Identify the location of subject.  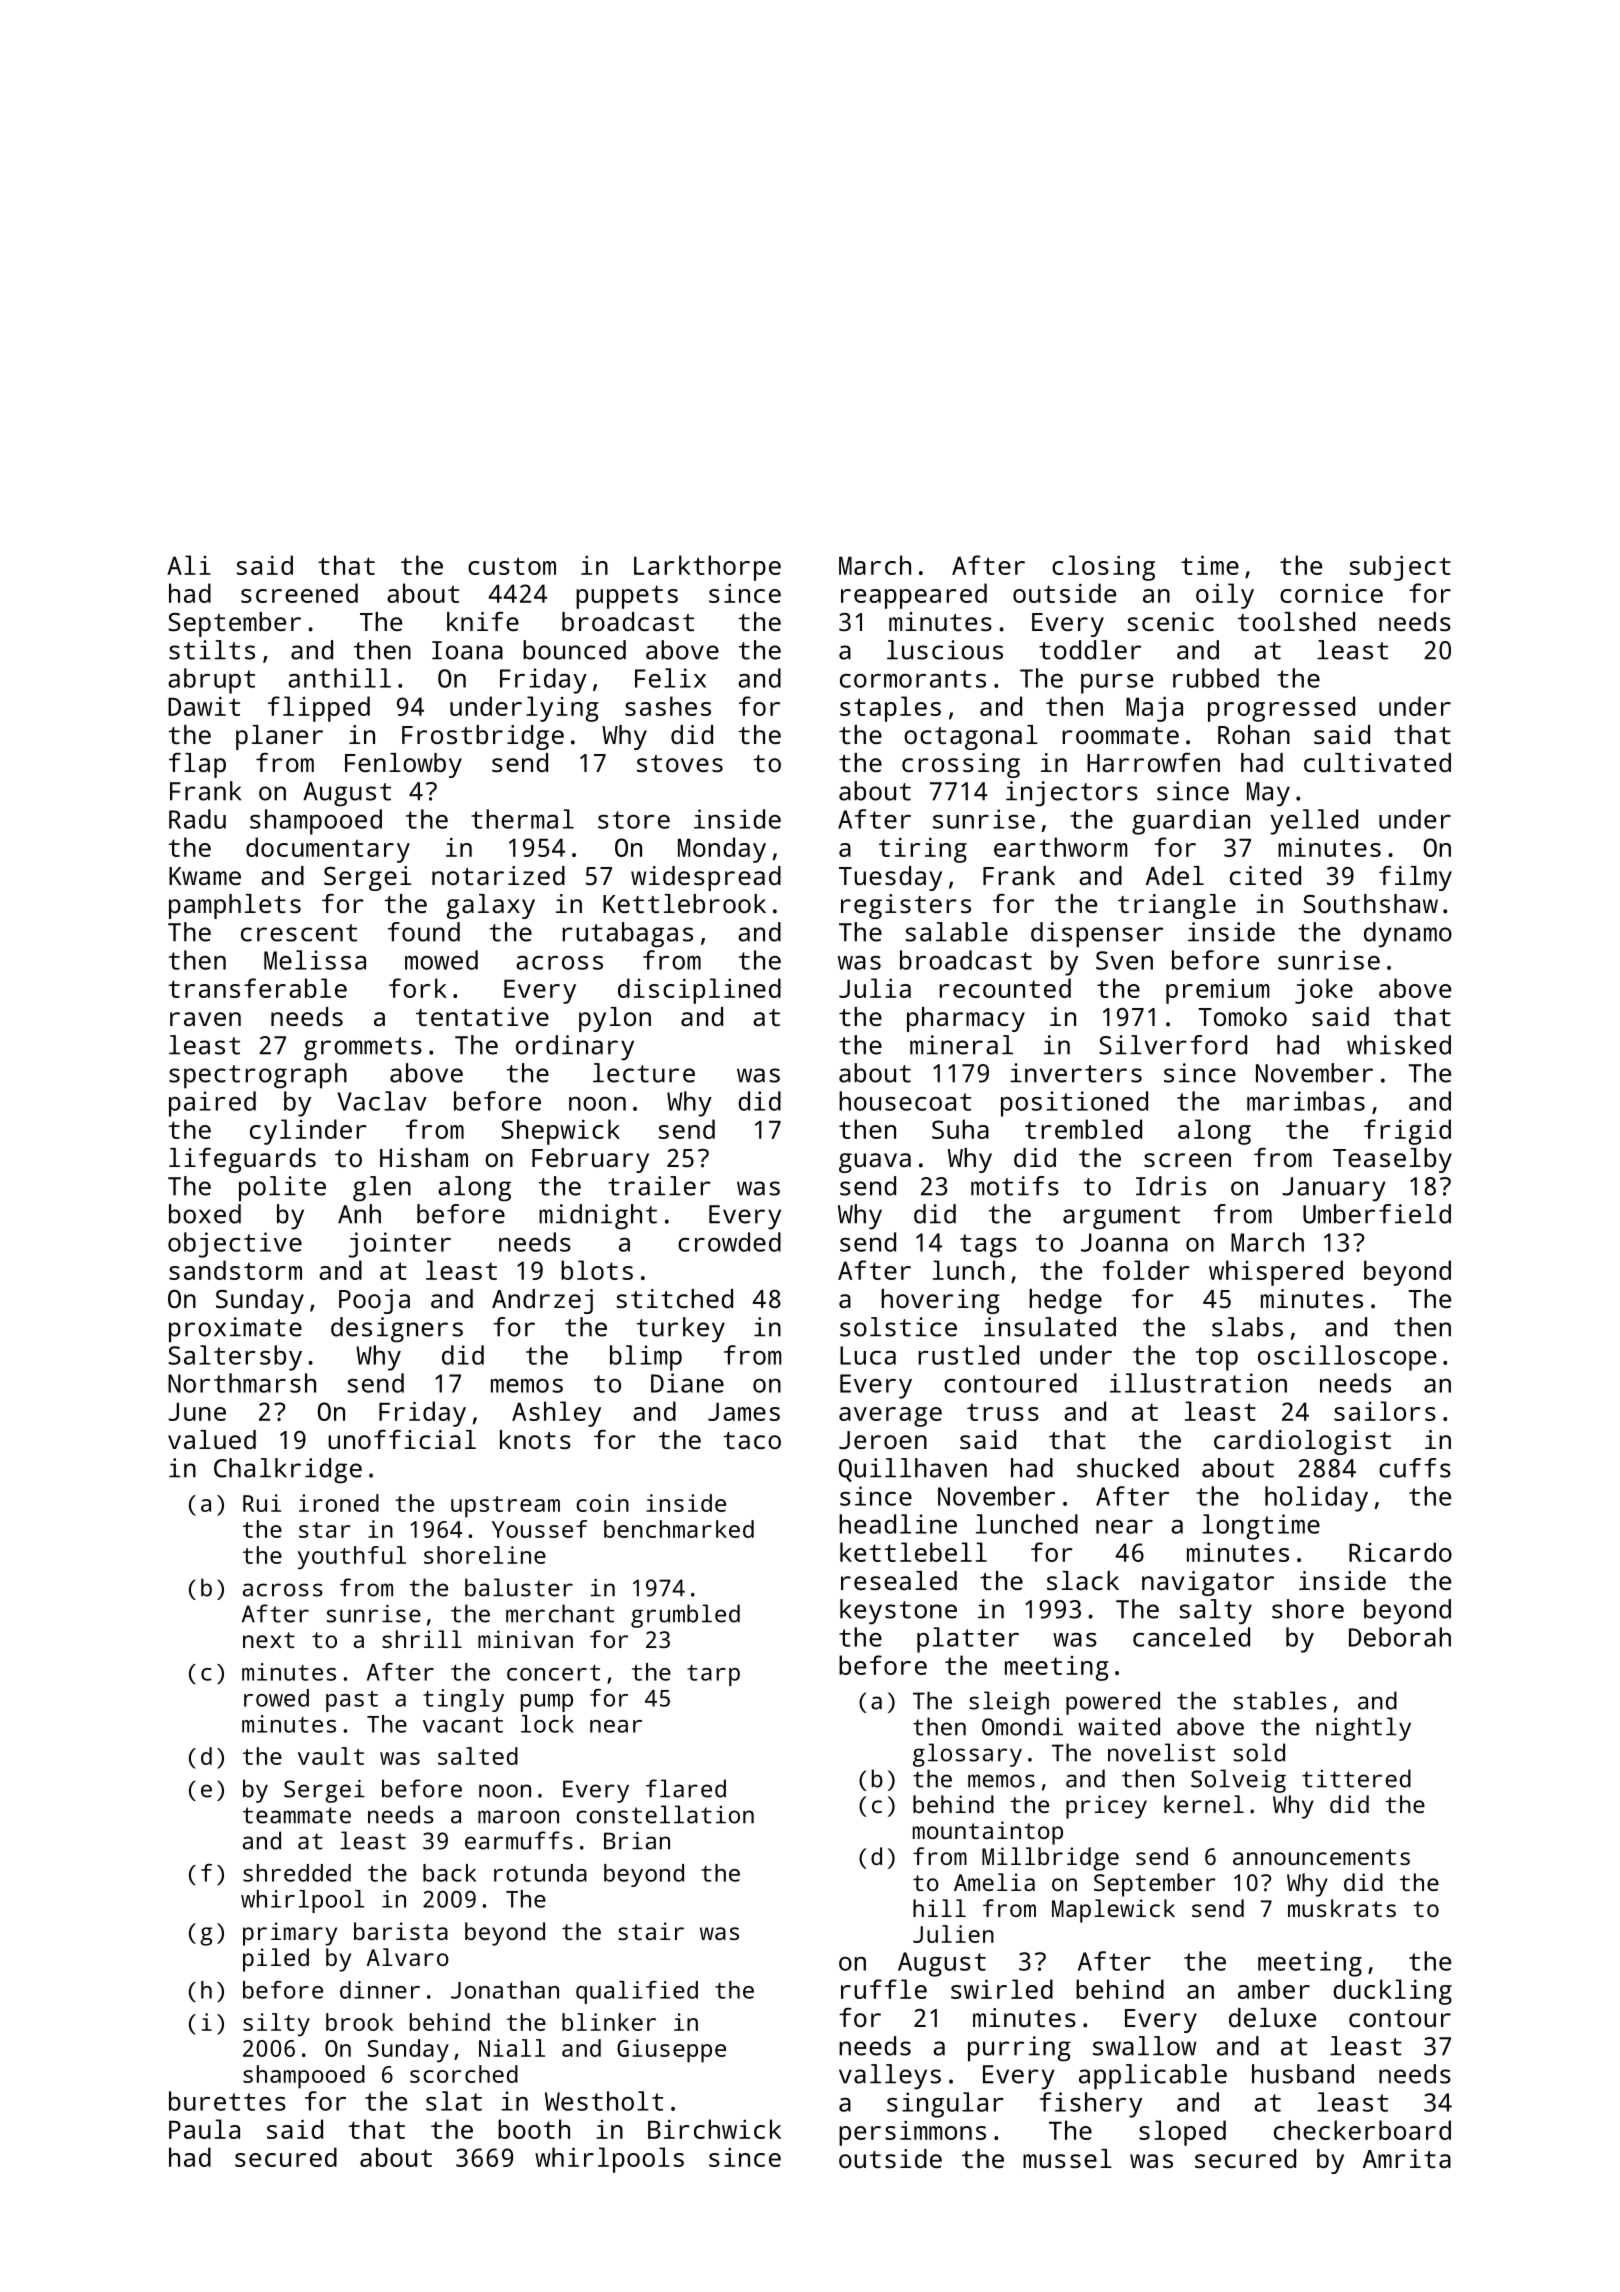
(1400, 568).
